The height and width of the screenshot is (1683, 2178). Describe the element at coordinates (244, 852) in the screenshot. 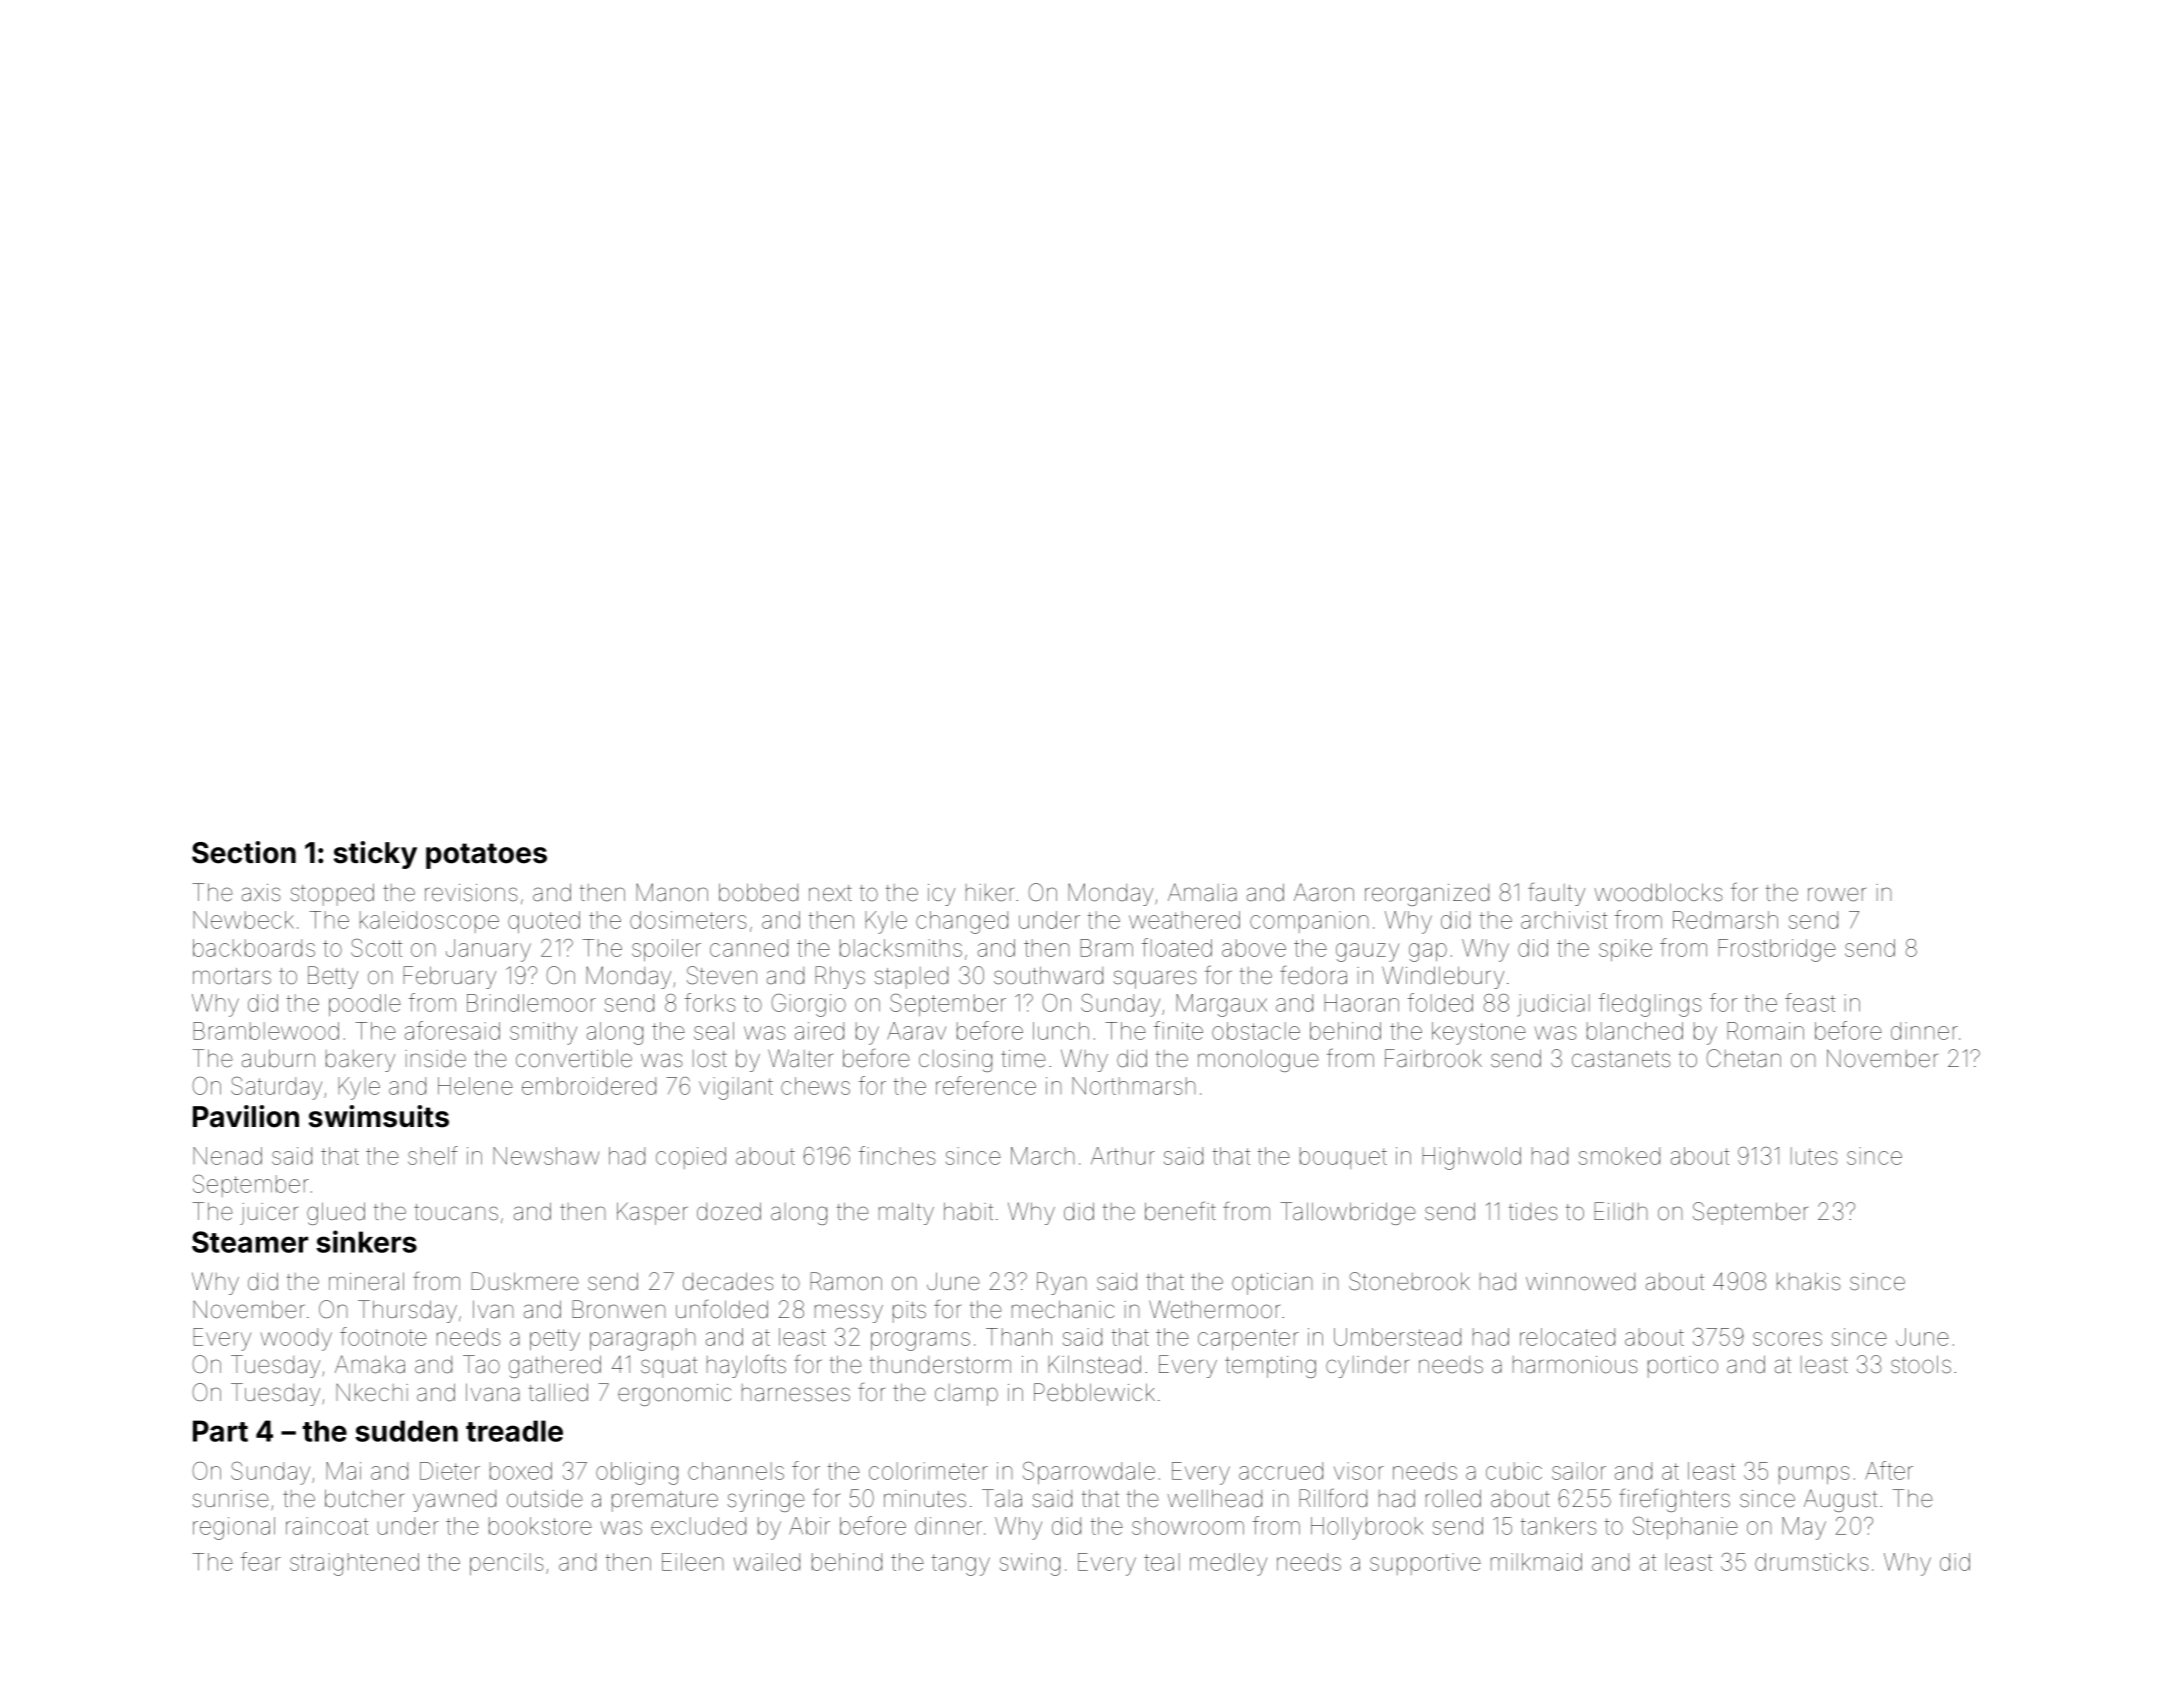

I see `Section` at that location.
